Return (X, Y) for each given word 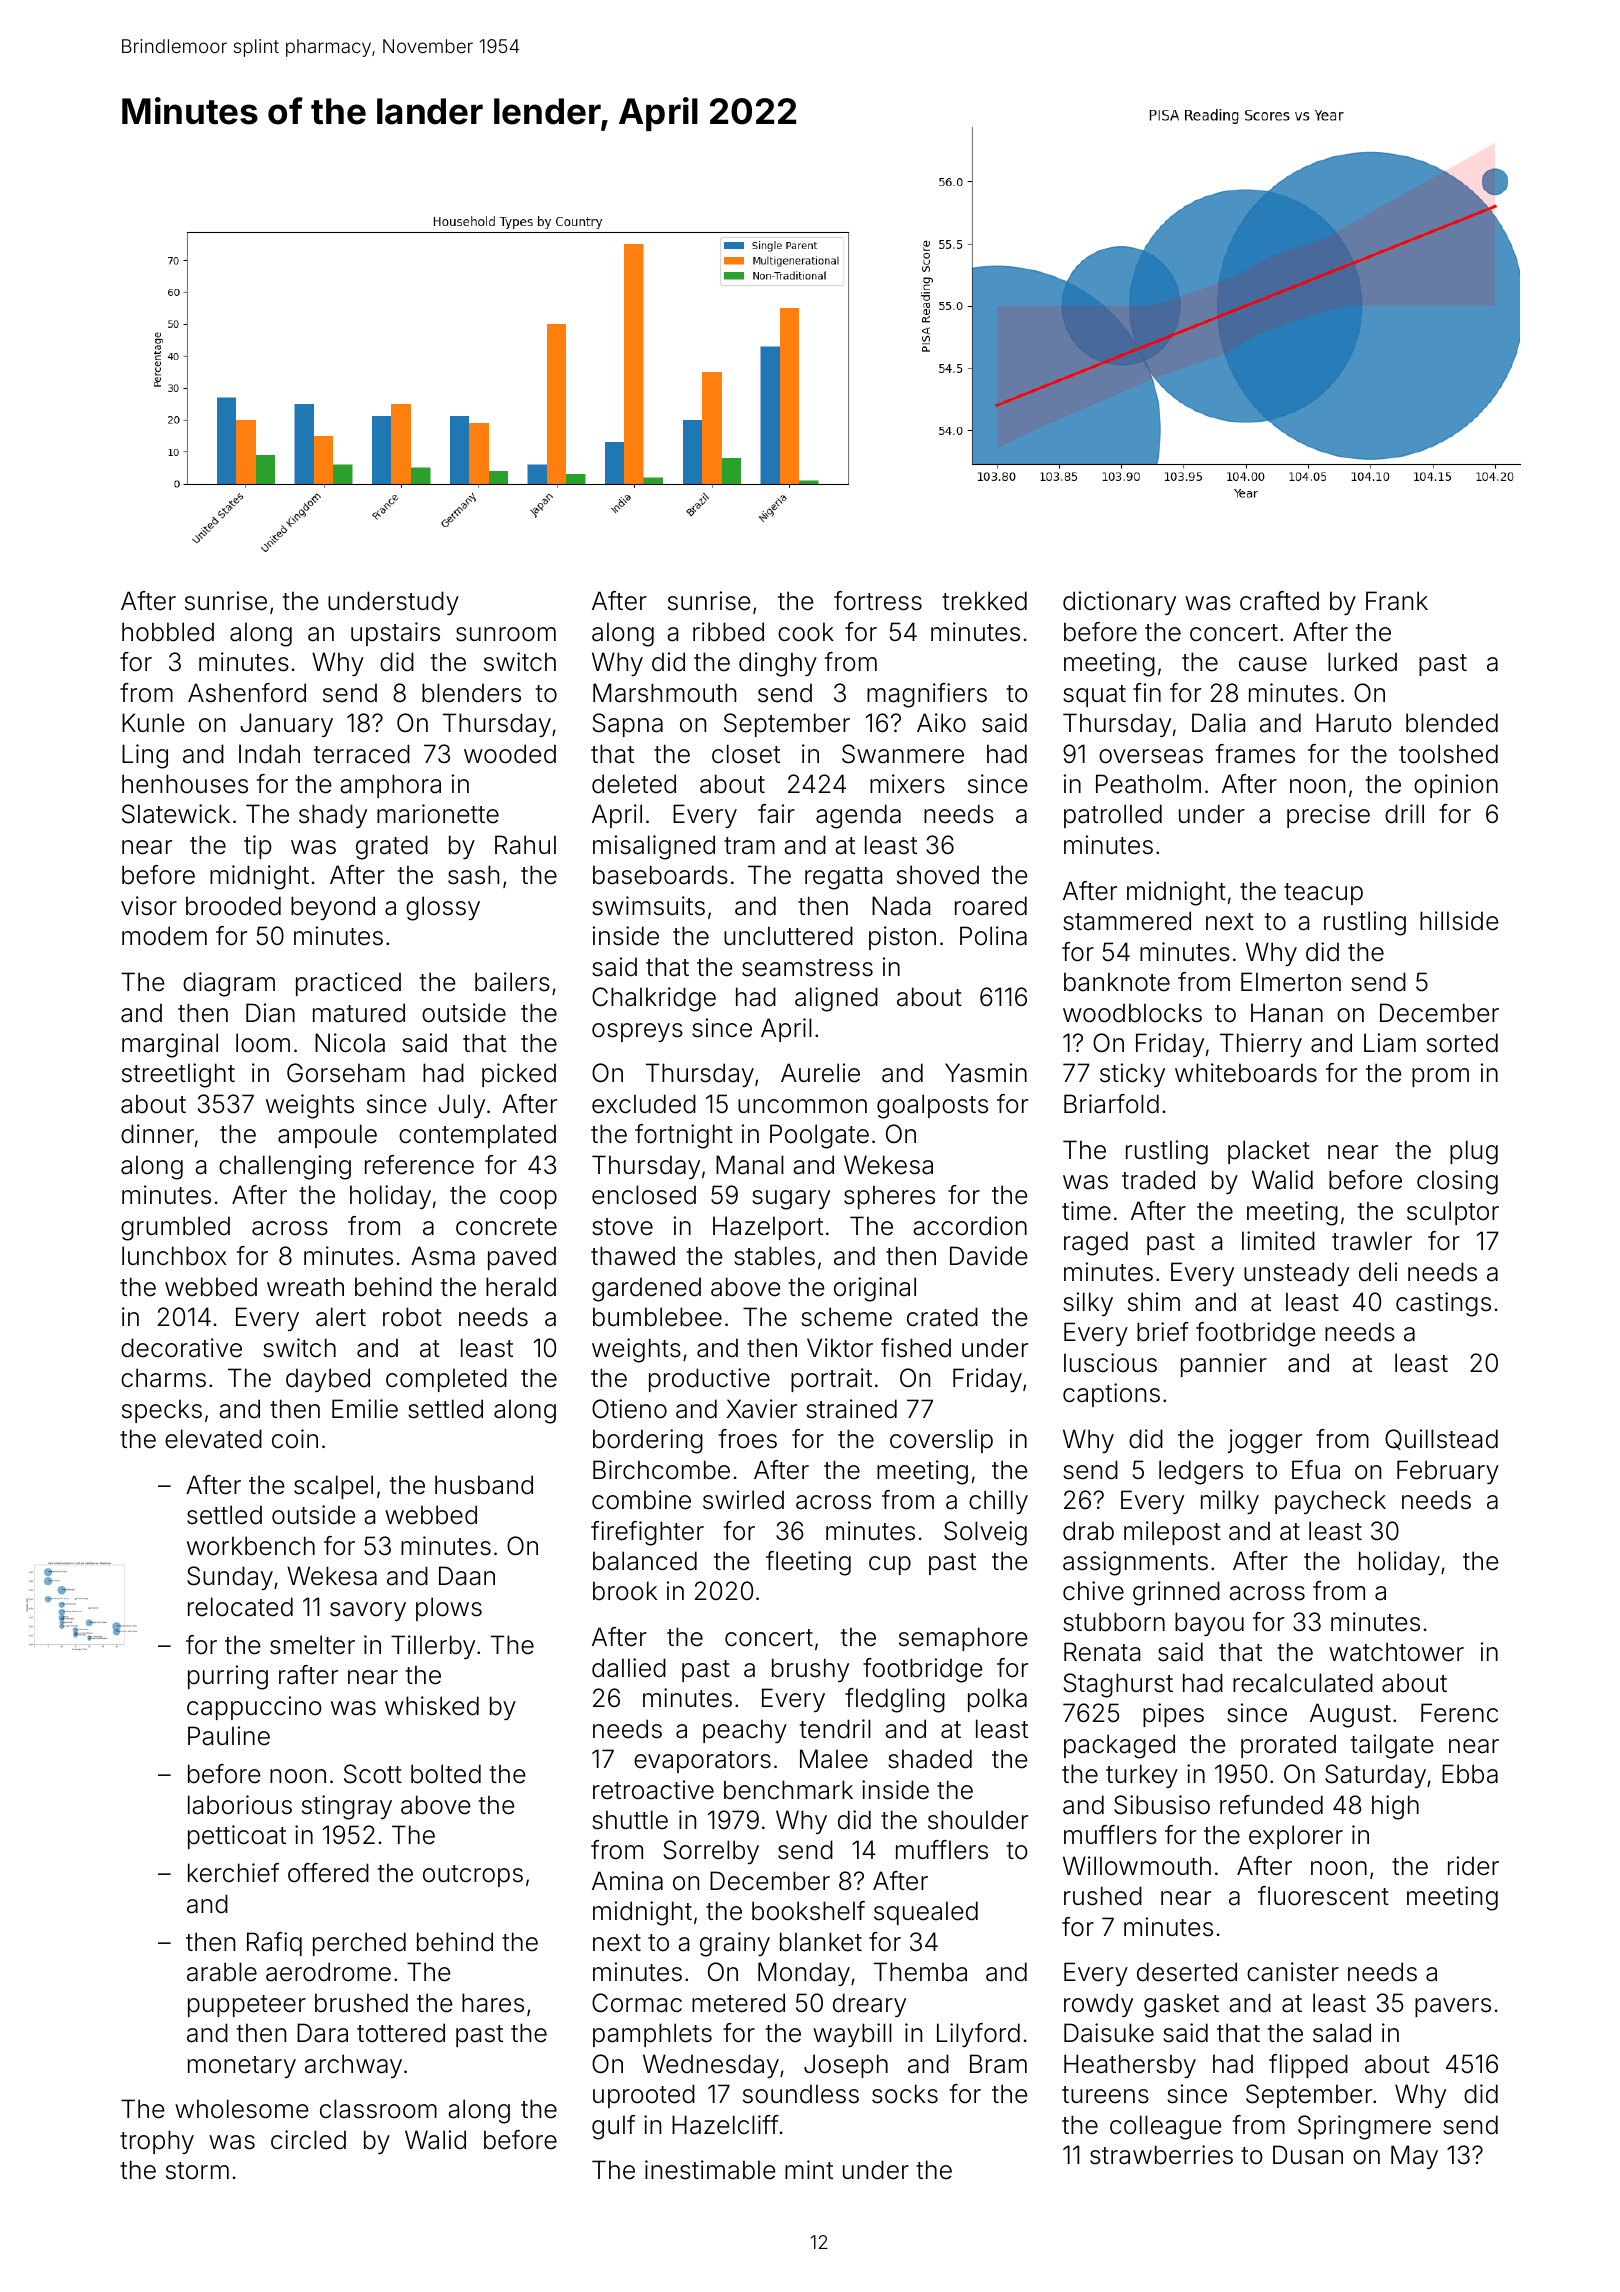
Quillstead (1441, 1439)
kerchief (233, 1873)
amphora (390, 786)
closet (746, 754)
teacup (1323, 894)
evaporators (702, 1762)
